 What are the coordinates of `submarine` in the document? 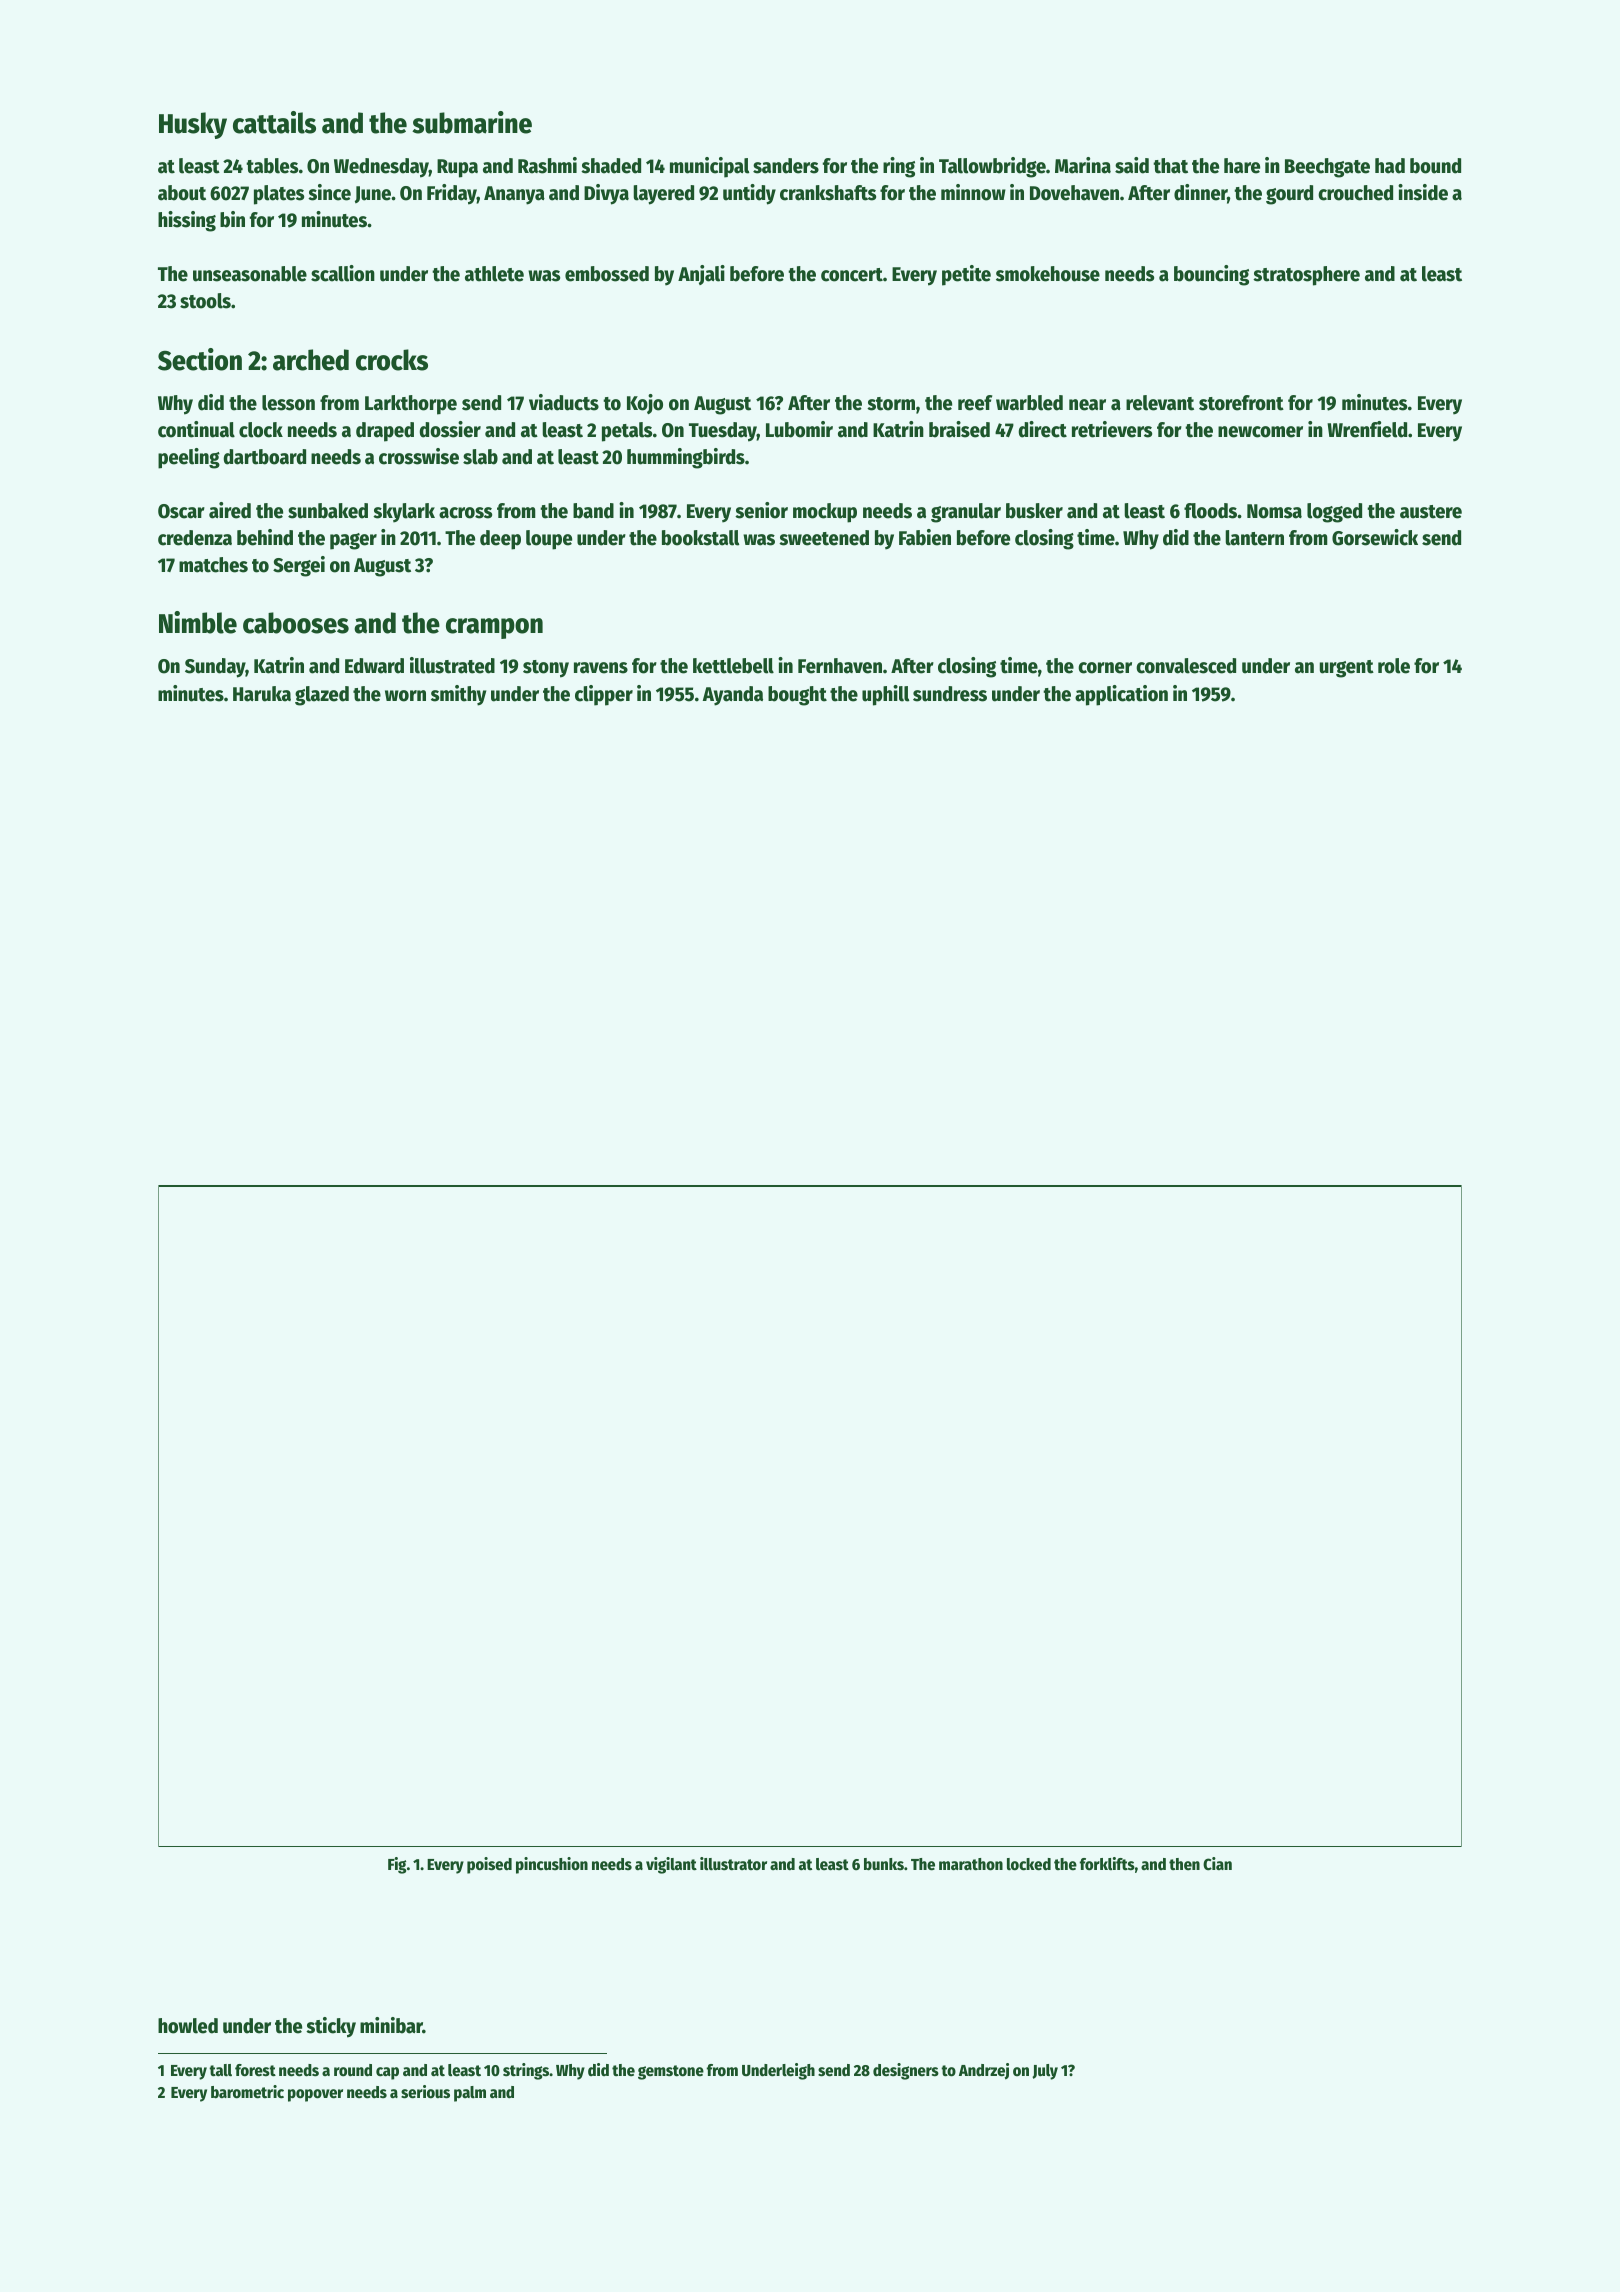 It's located at (472, 122).
